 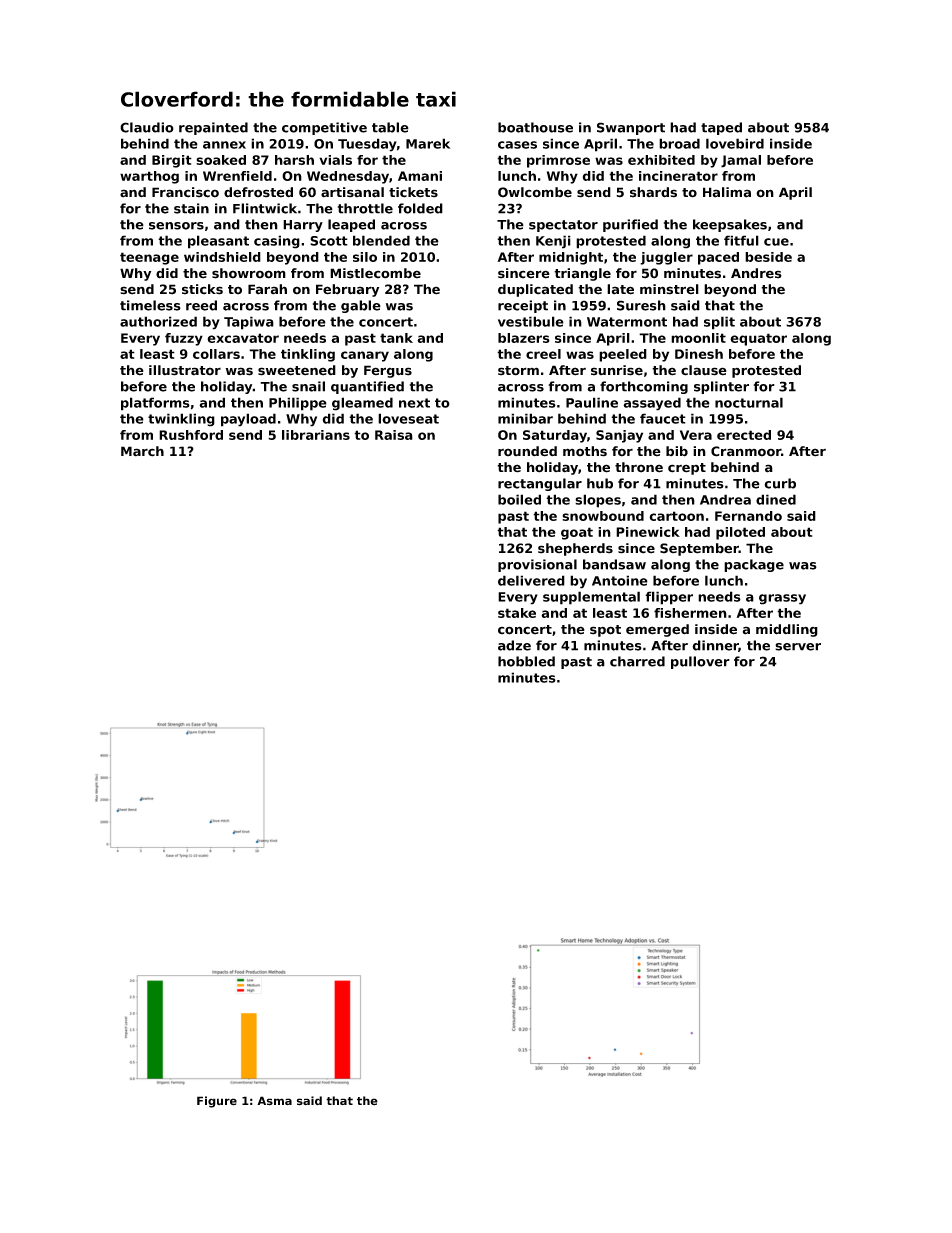 What do you see at coordinates (191, 435) in the image?
I see `Rushford` at bounding box center [191, 435].
